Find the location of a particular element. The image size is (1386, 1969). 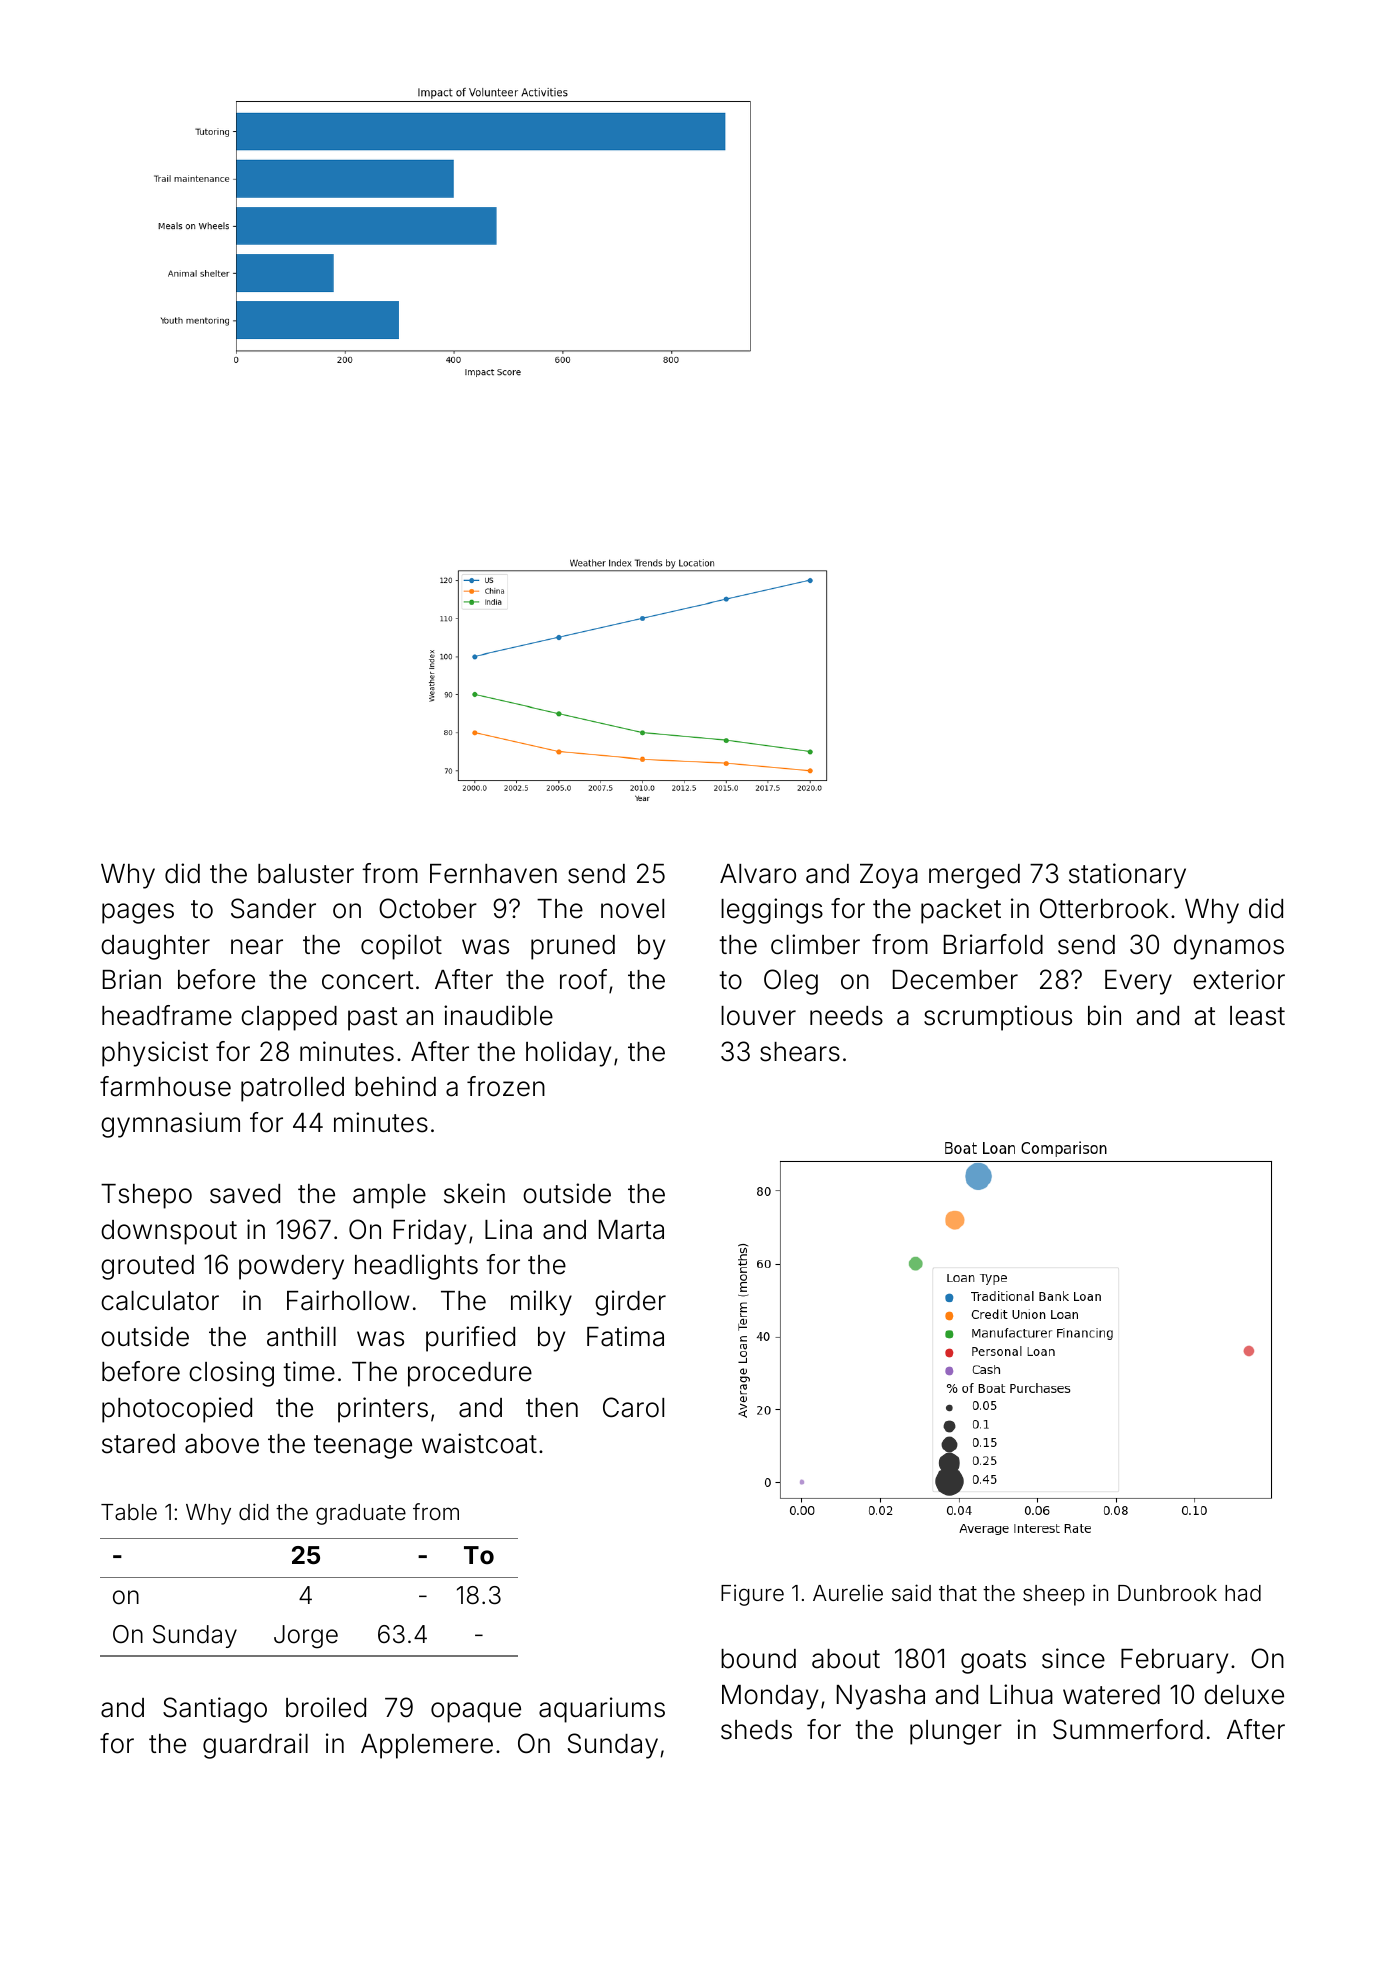

had is located at coordinates (1243, 1593).
